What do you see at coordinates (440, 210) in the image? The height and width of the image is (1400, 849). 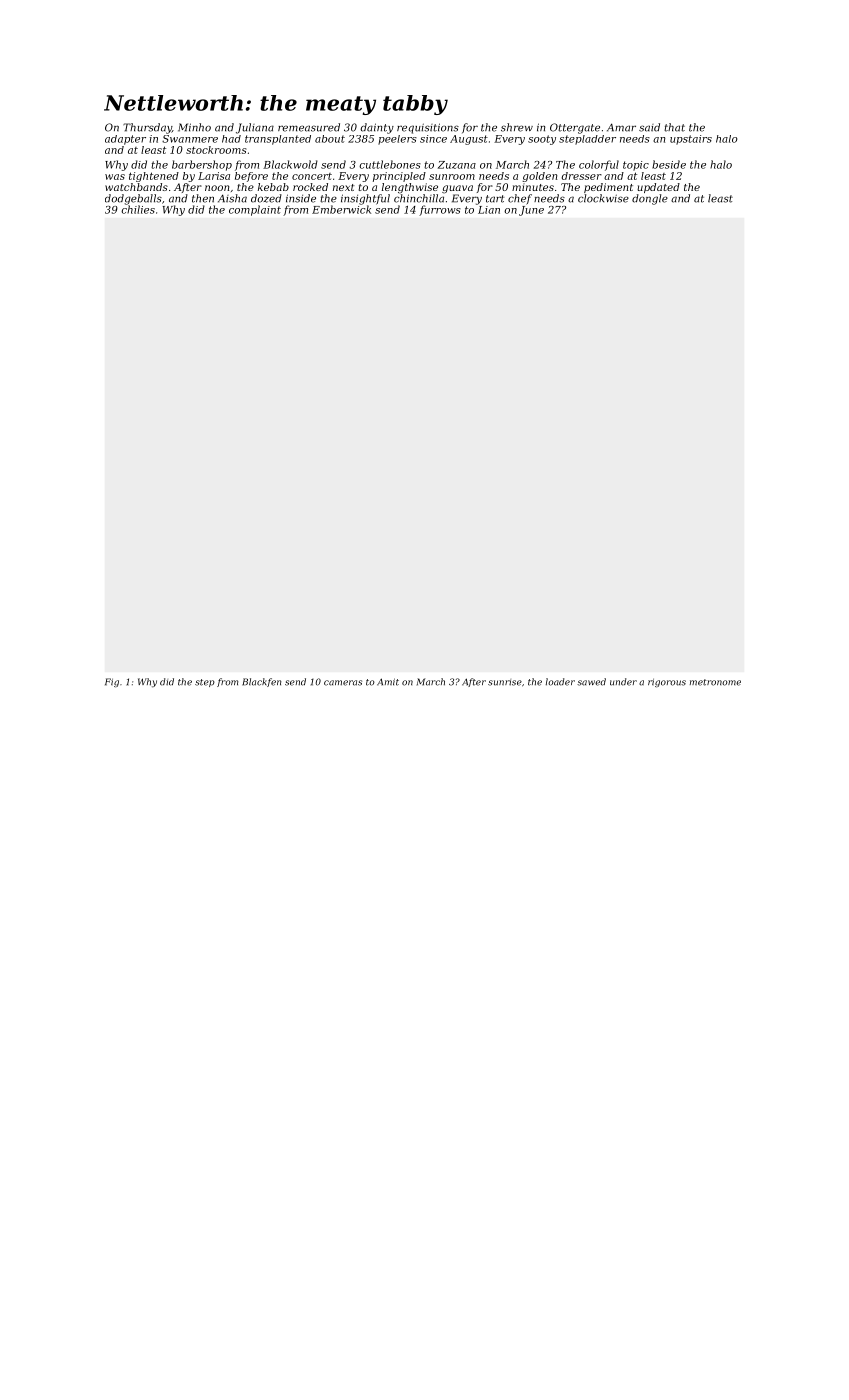 I see `furrows` at bounding box center [440, 210].
